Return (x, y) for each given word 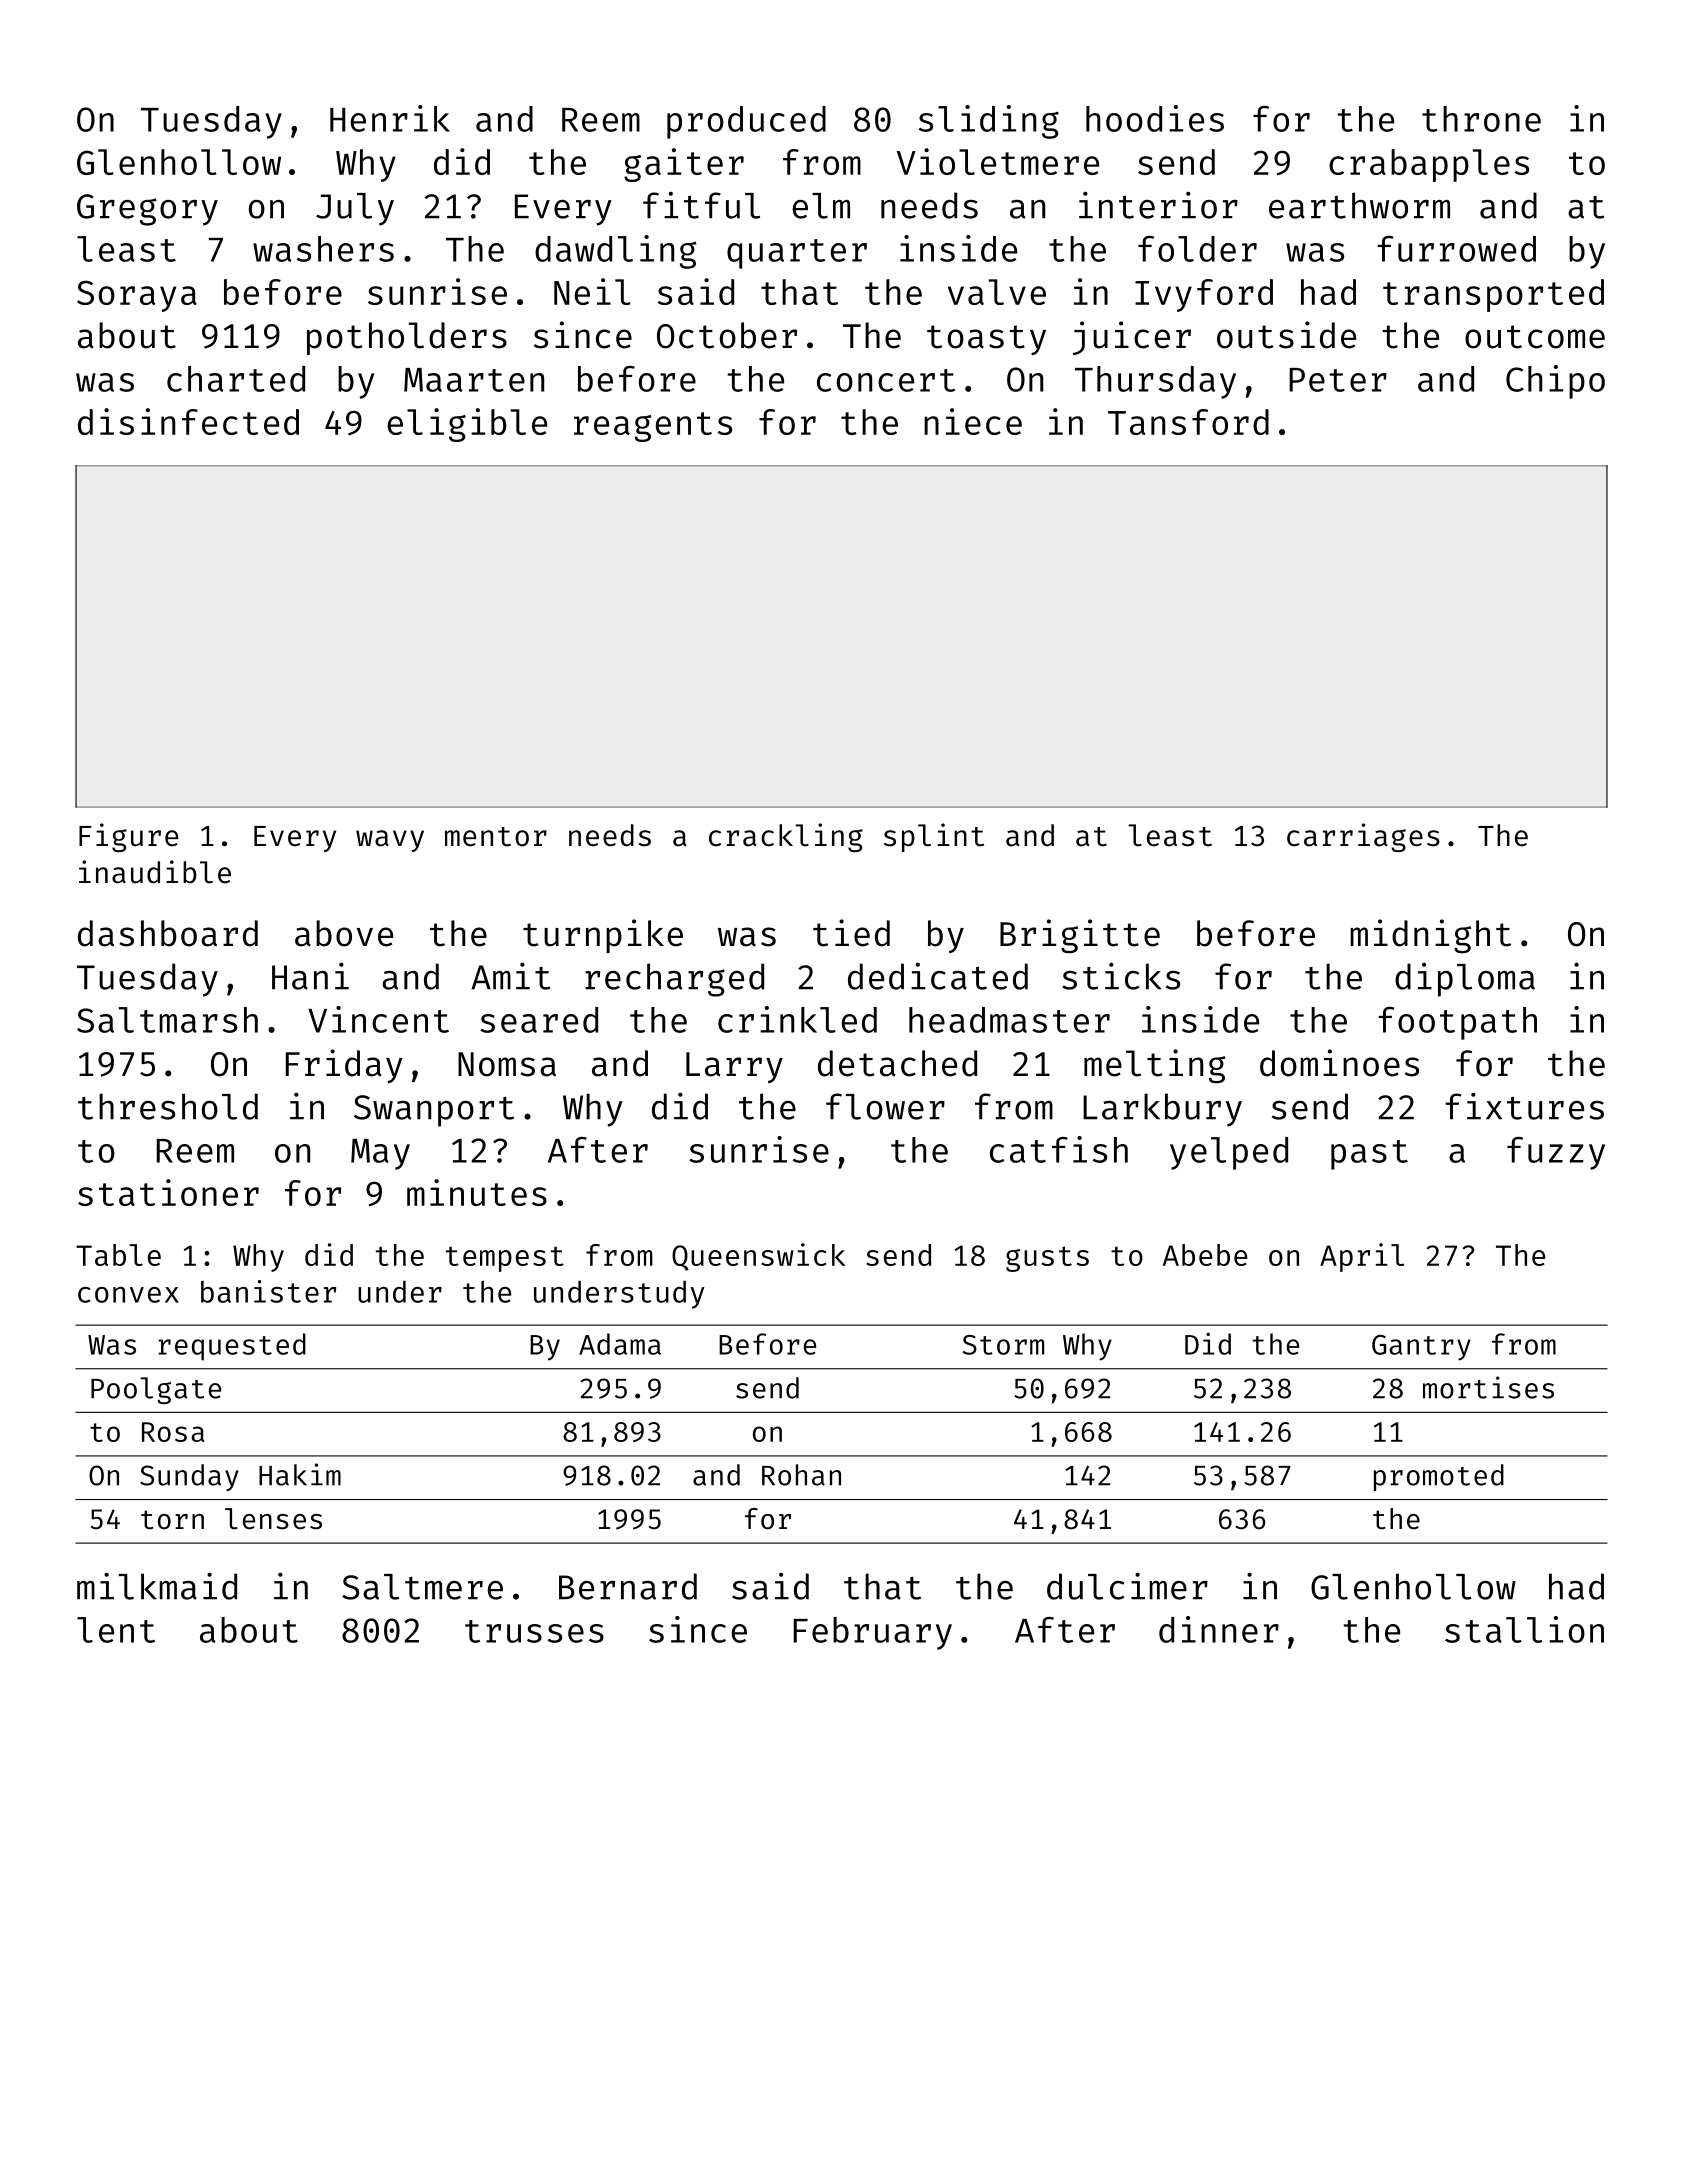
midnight (1430, 936)
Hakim (300, 1474)
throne (1481, 119)
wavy (390, 841)
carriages (1363, 837)
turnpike (603, 936)
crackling (786, 837)
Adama (620, 1344)
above (344, 933)
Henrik (390, 118)
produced (746, 122)
